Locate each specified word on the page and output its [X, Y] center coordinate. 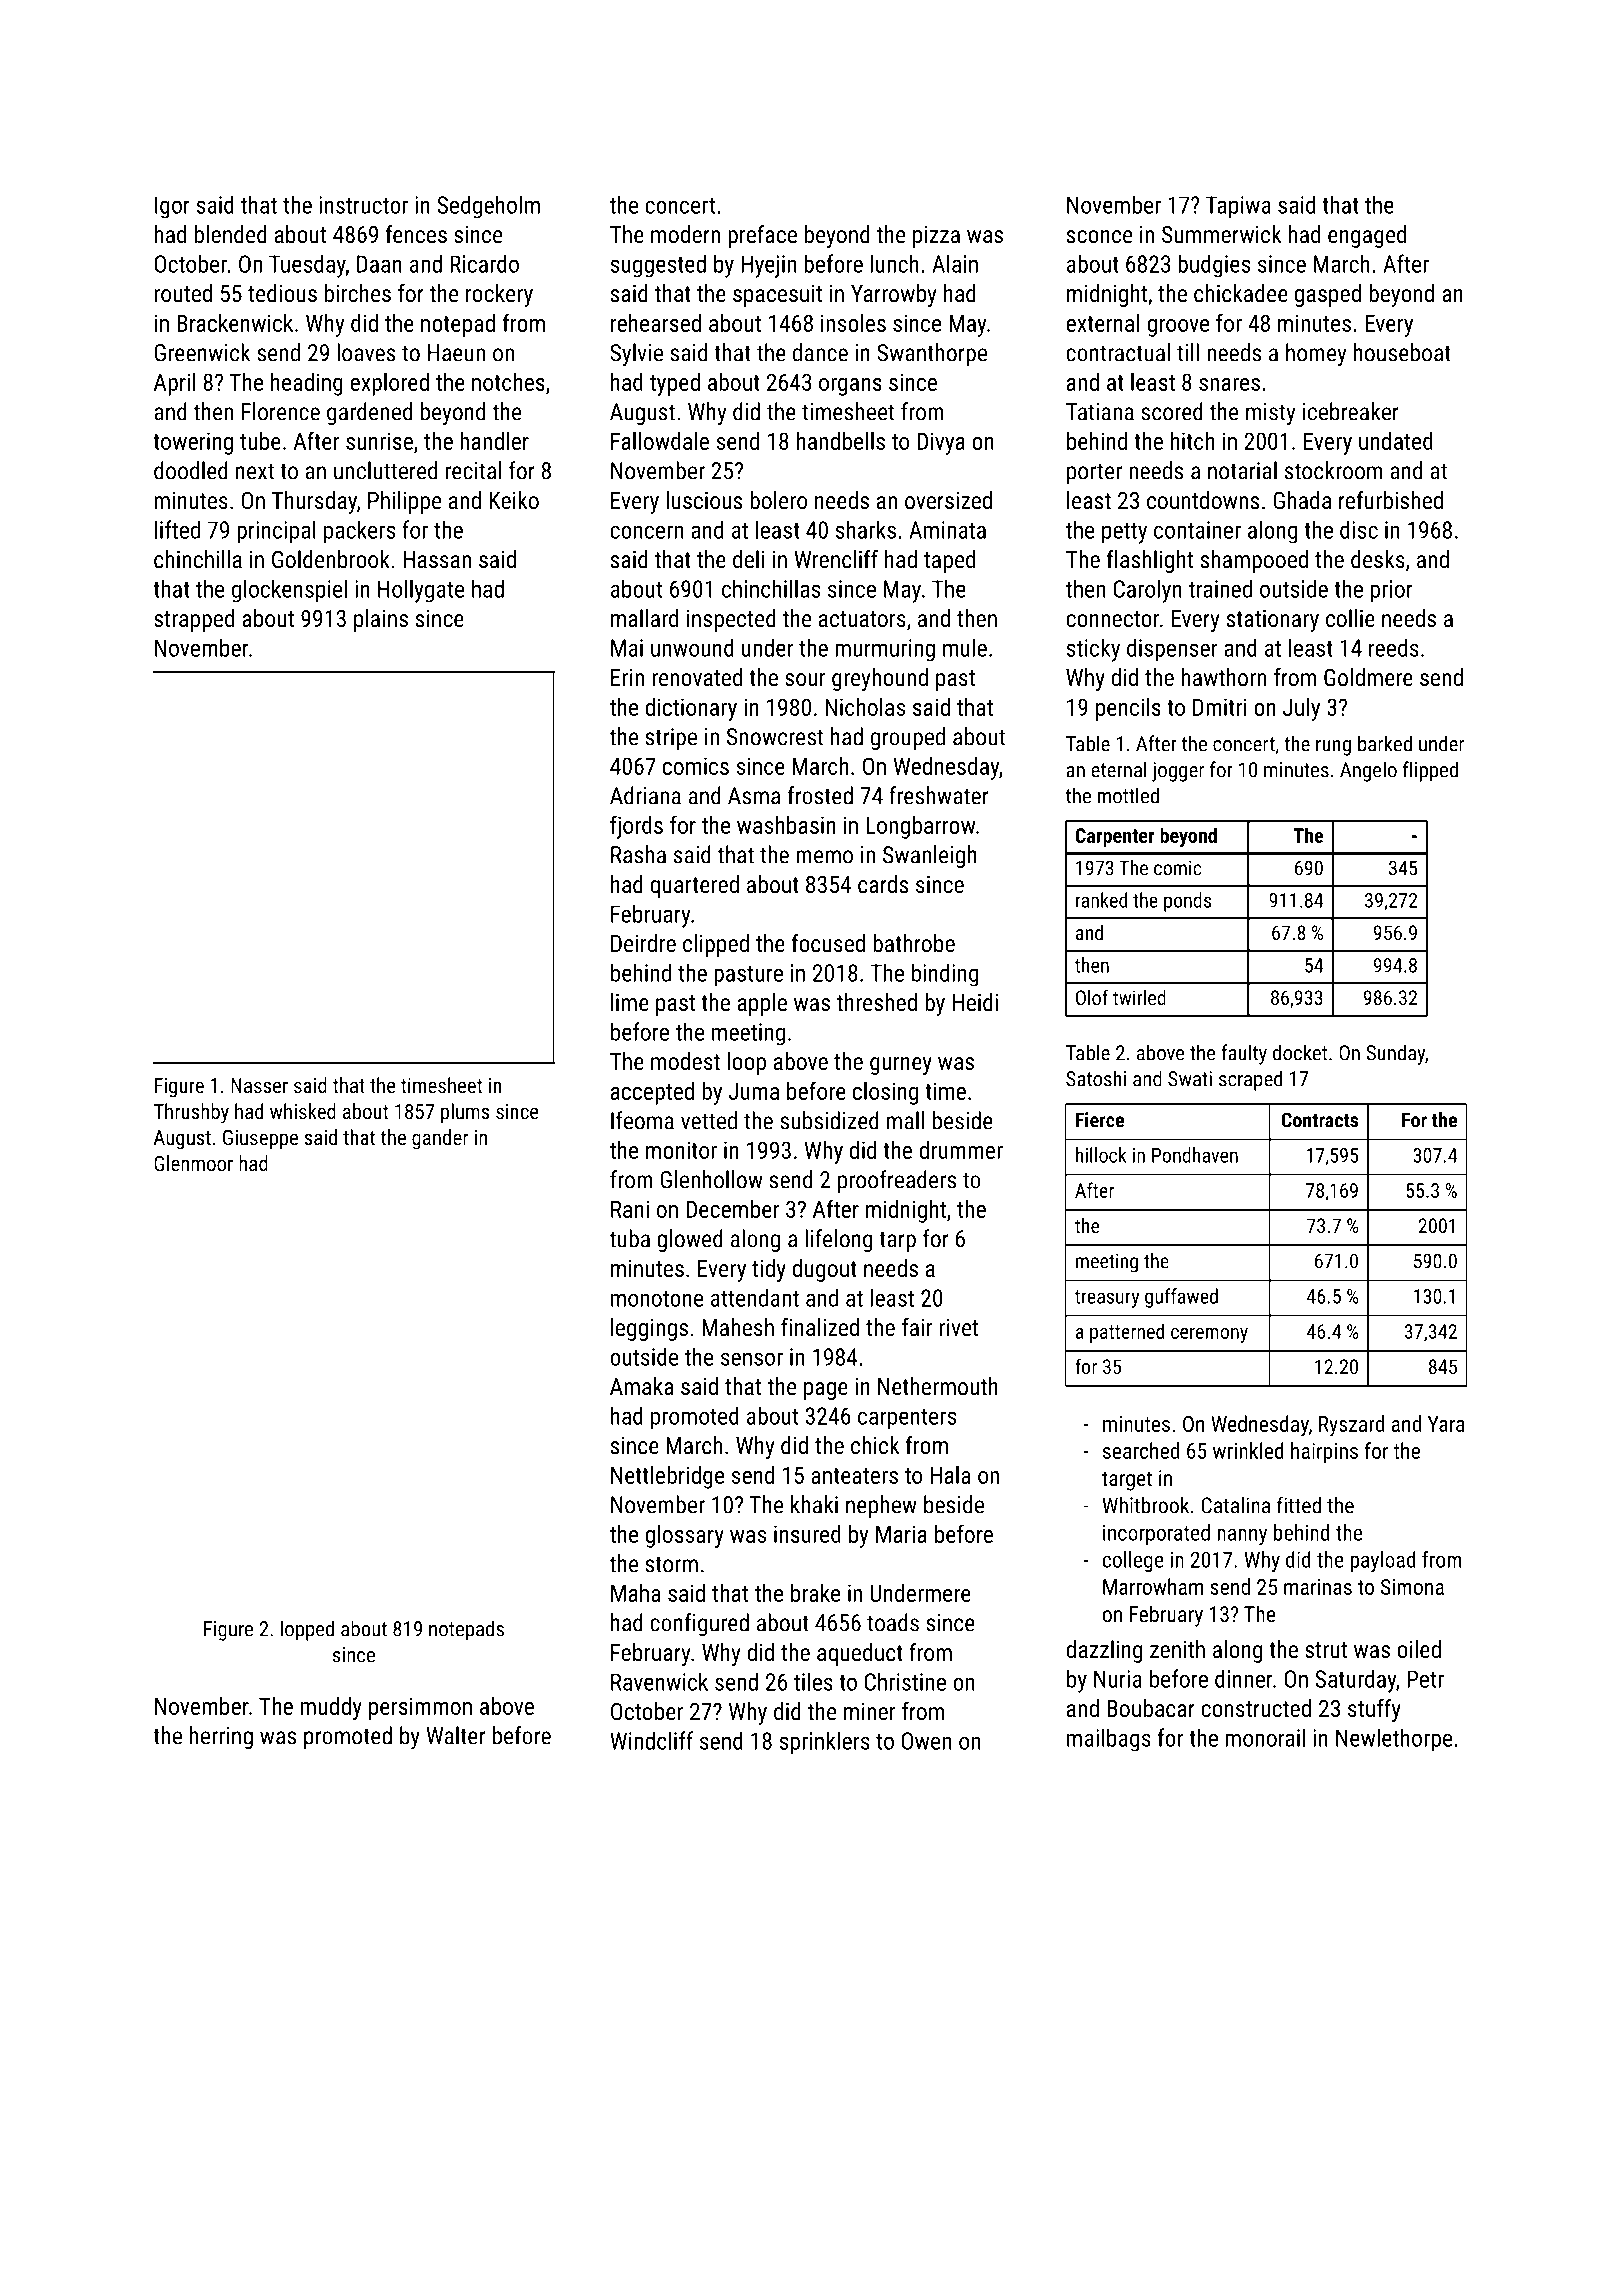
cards [883, 884]
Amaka [642, 1386]
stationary [1273, 621]
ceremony [1209, 1335]
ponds [1187, 902]
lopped [307, 1630]
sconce [1099, 236]
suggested [658, 266]
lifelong [838, 1240]
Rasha [638, 854]
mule [965, 647]
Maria [901, 1534]
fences [416, 234]
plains [381, 620]
